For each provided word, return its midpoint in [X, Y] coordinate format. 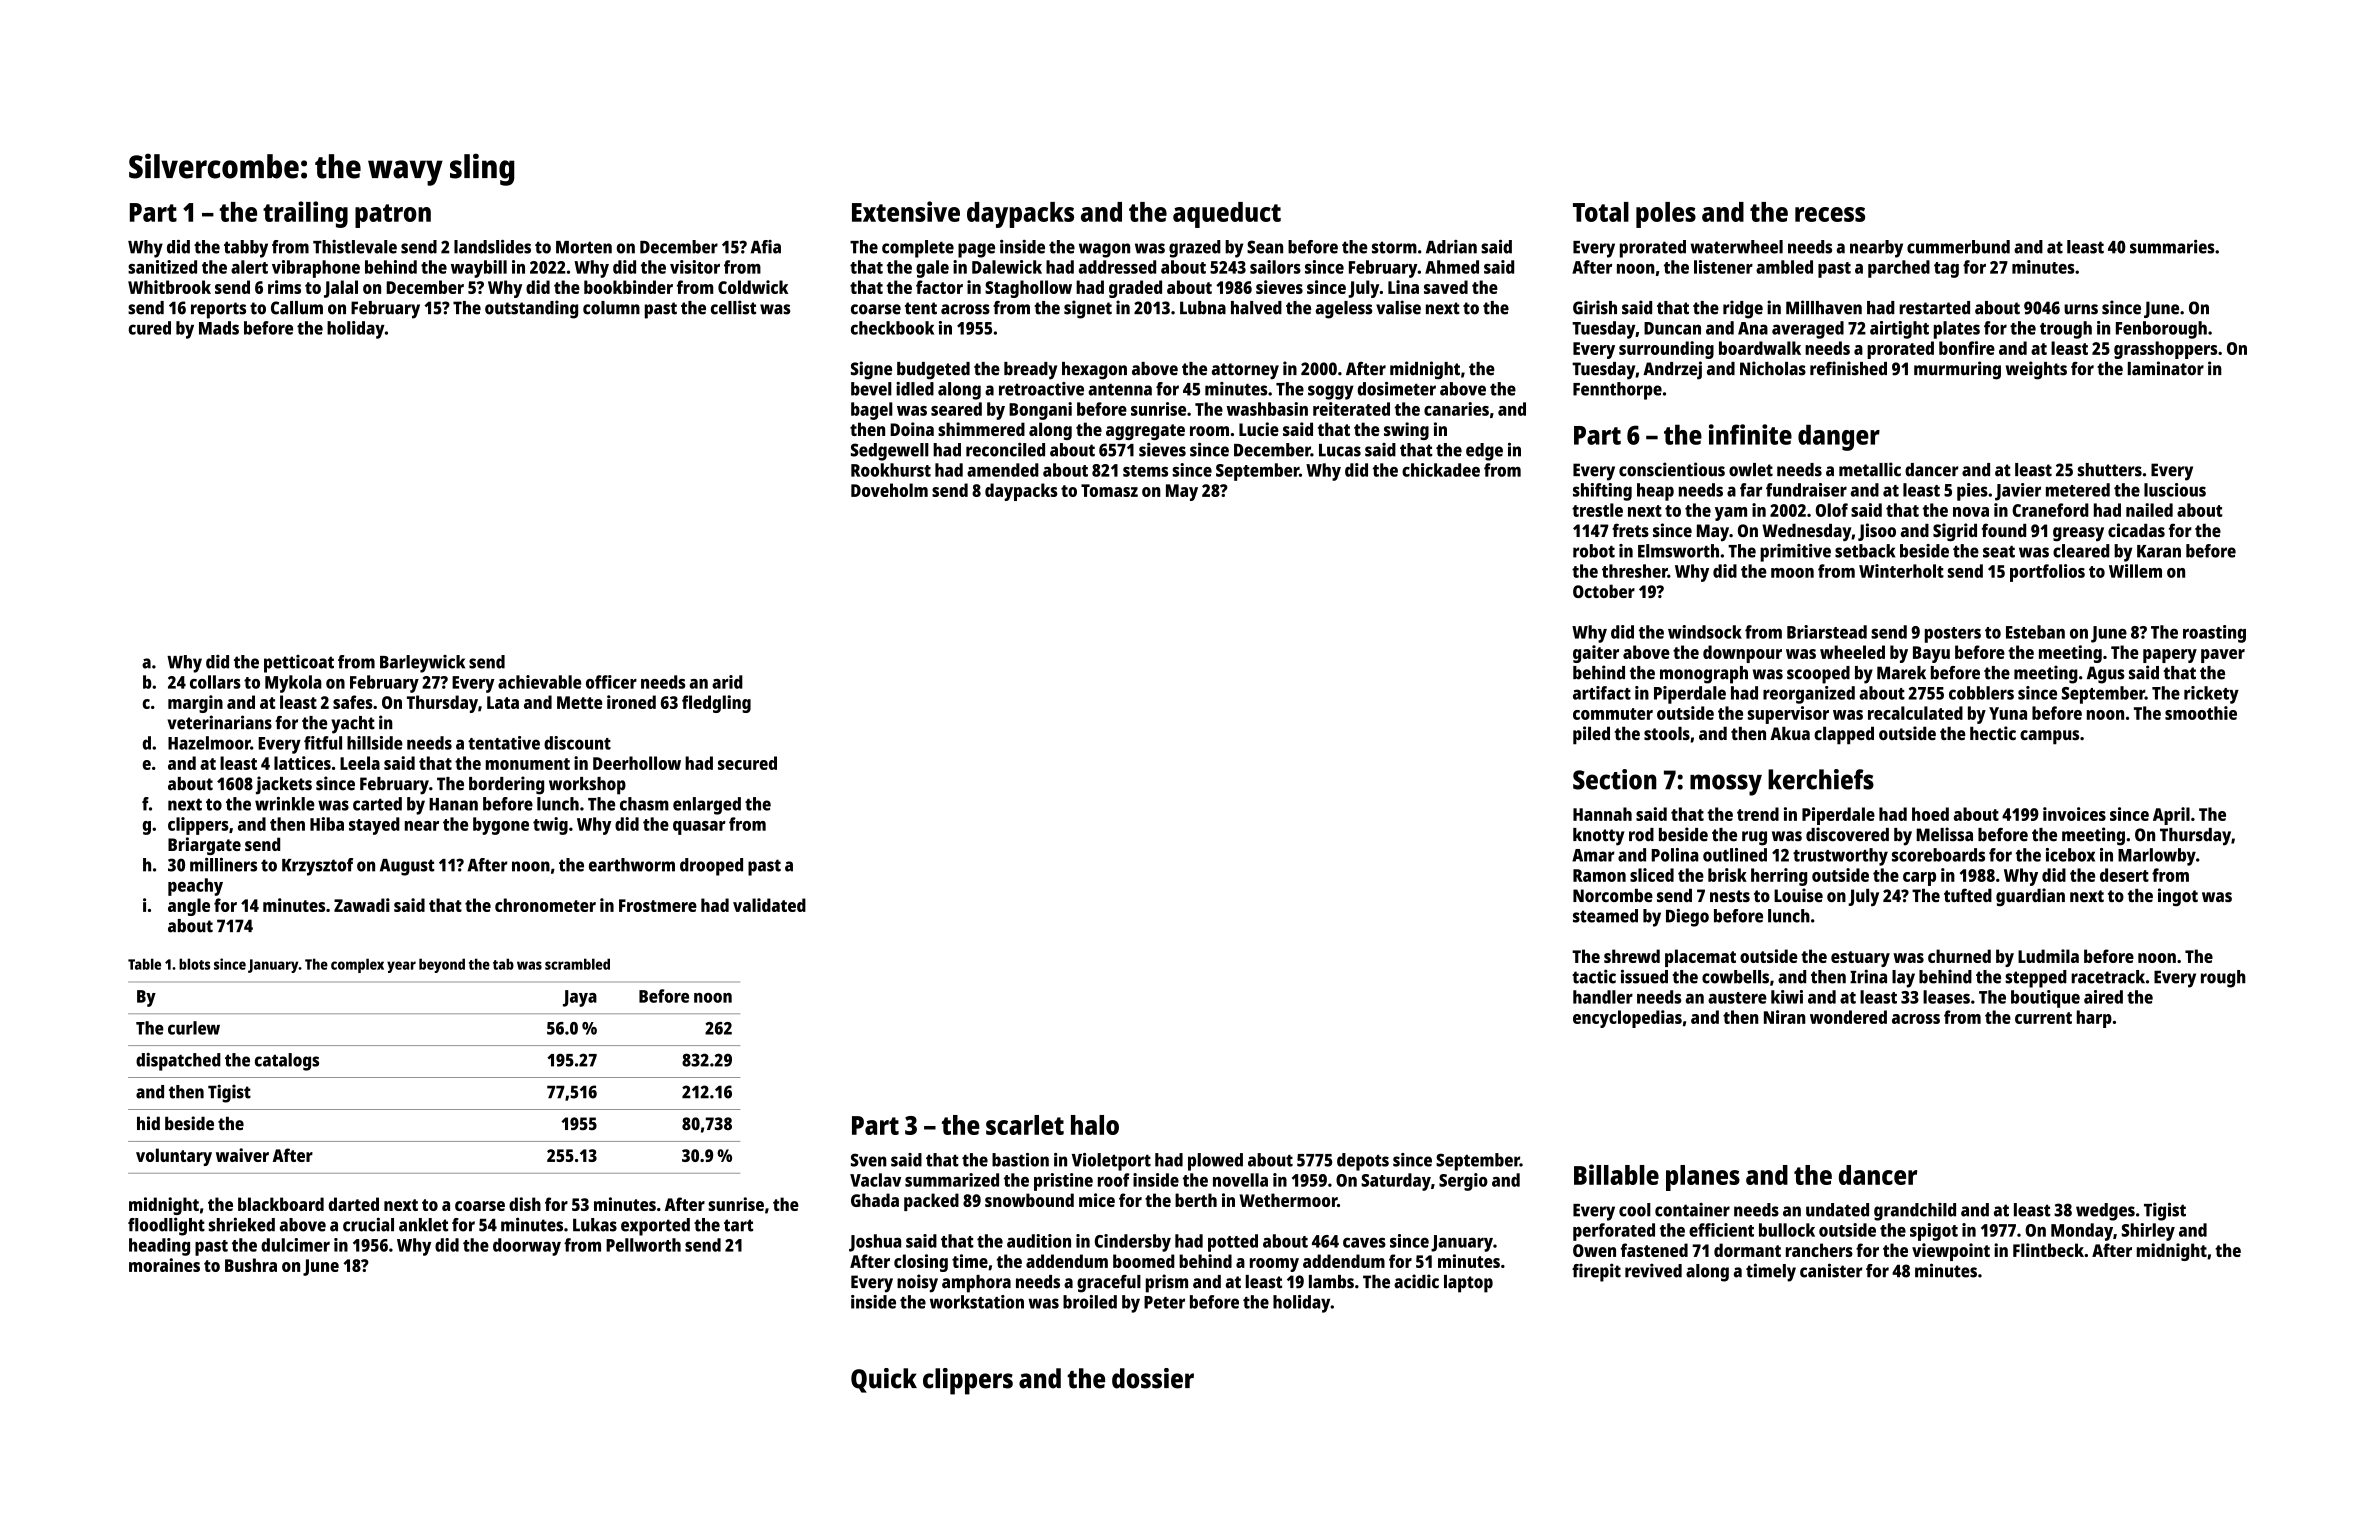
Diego [1687, 918]
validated [769, 905]
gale [932, 269]
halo [1095, 1125]
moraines [164, 1265]
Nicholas [1773, 368]
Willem [2135, 571]
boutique [2045, 999]
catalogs [287, 1062]
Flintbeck [2048, 1250]
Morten [584, 247]
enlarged [707, 806]
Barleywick [422, 664]
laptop [1468, 1284]
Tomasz [1109, 490]
